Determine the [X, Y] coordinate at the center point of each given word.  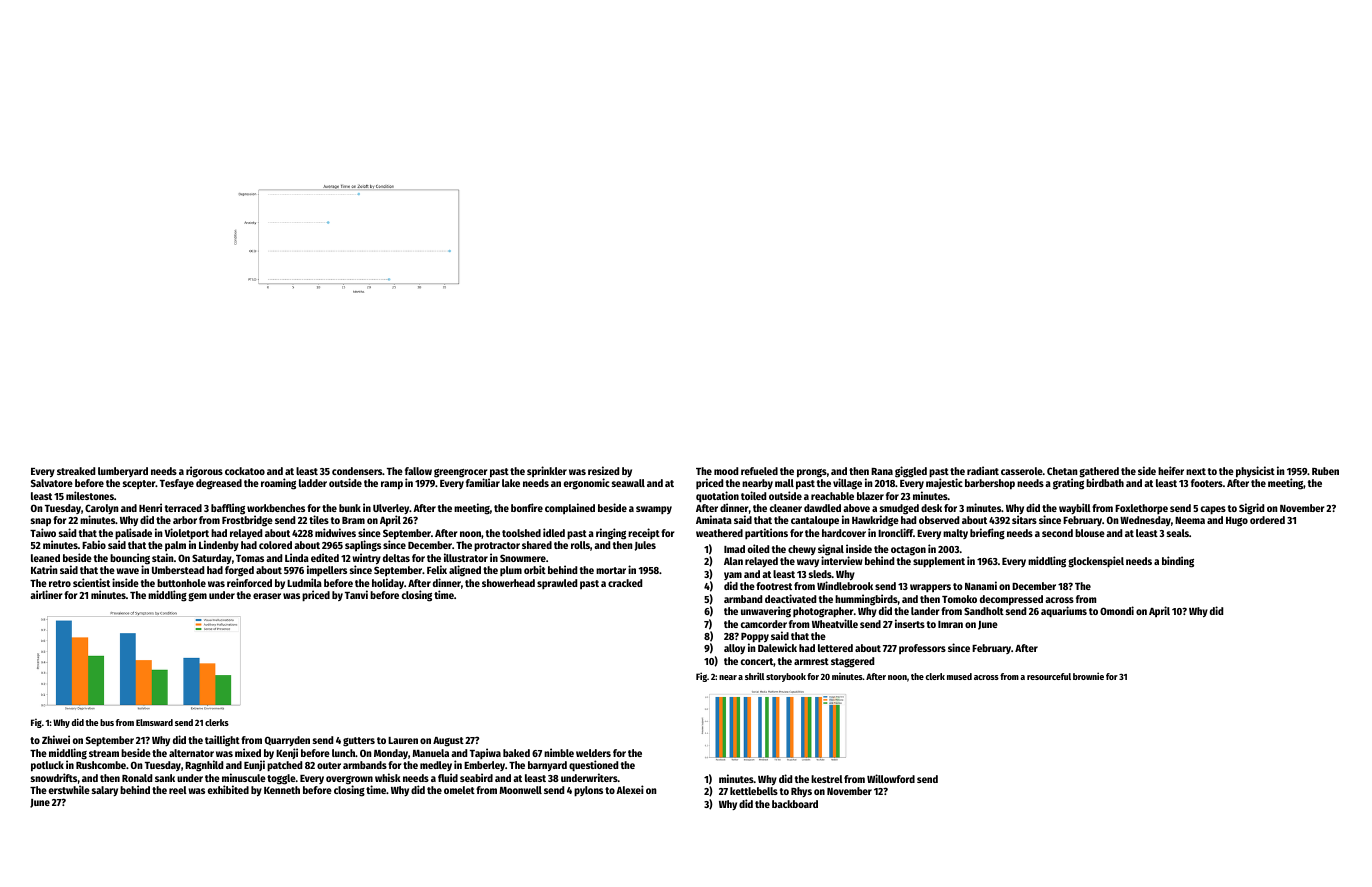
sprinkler [547, 471]
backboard [795, 804]
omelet [459, 790]
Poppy [755, 638]
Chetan [1062, 471]
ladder [313, 483]
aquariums [1064, 611]
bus [107, 722]
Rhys [801, 792]
